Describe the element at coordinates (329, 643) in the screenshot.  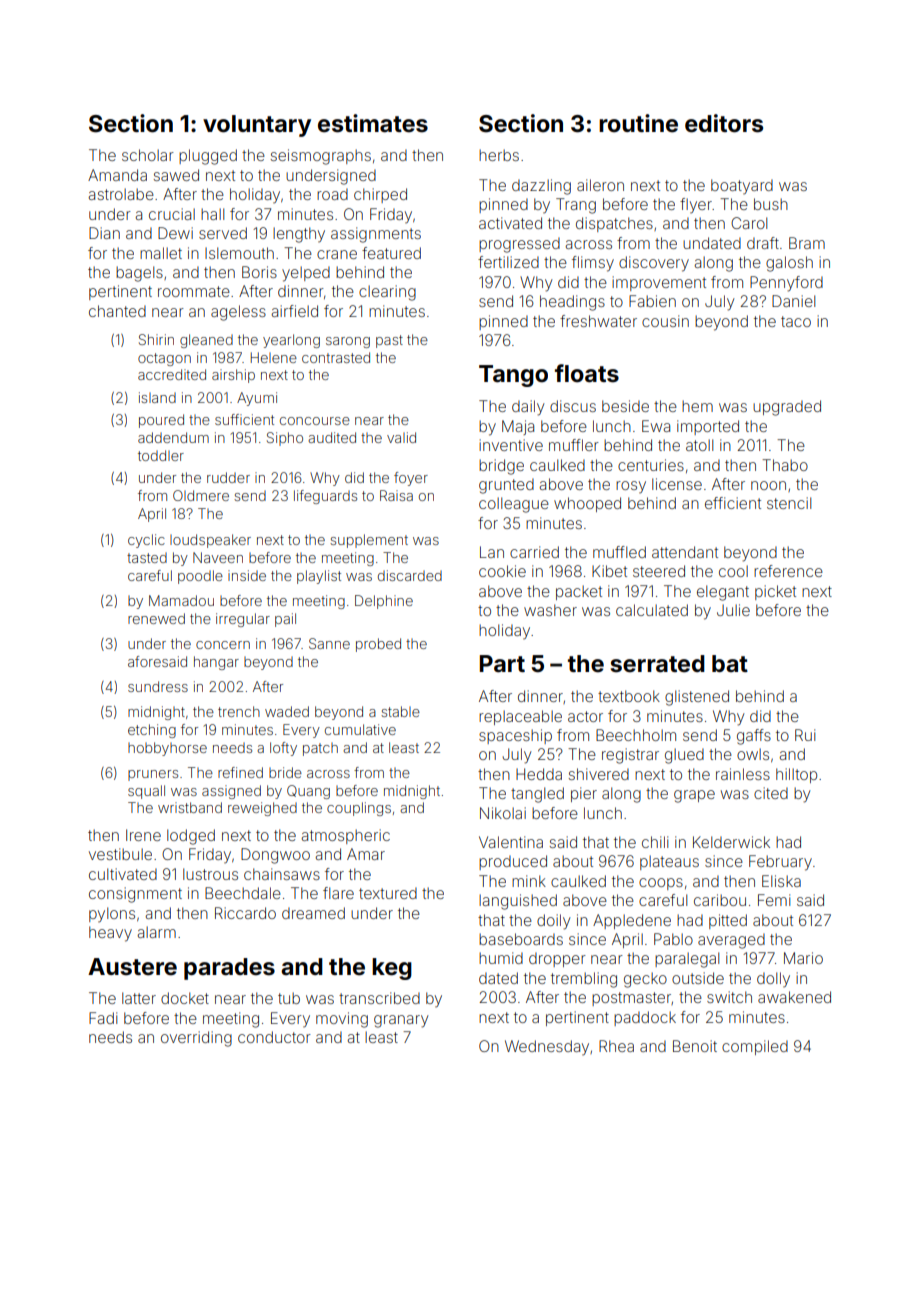
I see `Sanne` at that location.
